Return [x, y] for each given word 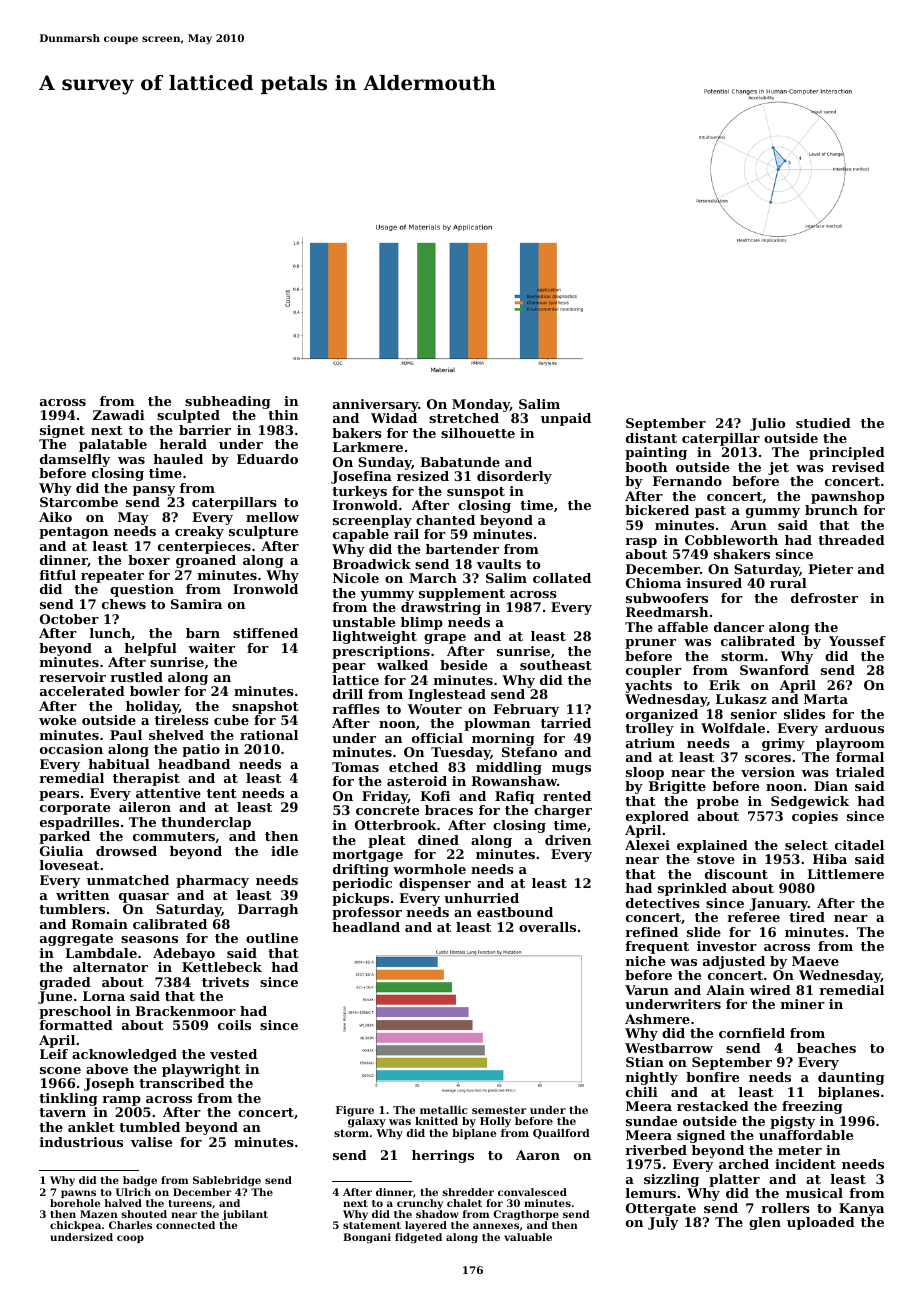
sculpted [188, 416]
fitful [57, 575]
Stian [645, 1062]
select [806, 845]
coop [130, 1239]
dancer [739, 627]
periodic [362, 884]
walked [402, 665]
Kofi [435, 796]
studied [823, 423]
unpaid [566, 419]
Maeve [815, 961]
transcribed [182, 1083]
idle [284, 851]
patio [201, 750]
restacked [713, 1106]
